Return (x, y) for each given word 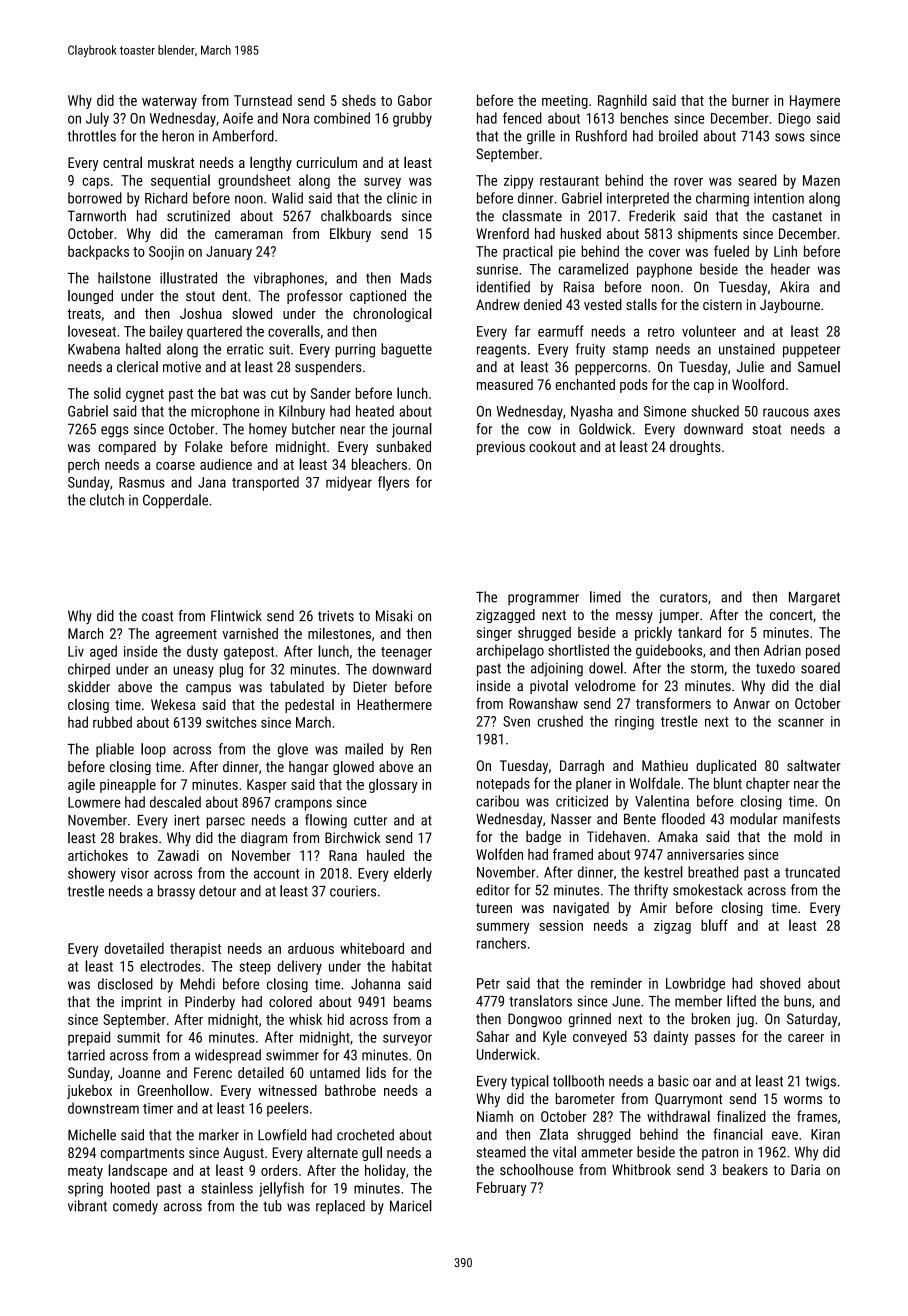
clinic (402, 198)
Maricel (411, 1206)
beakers (745, 1169)
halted (143, 349)
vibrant (87, 1206)
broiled (678, 136)
